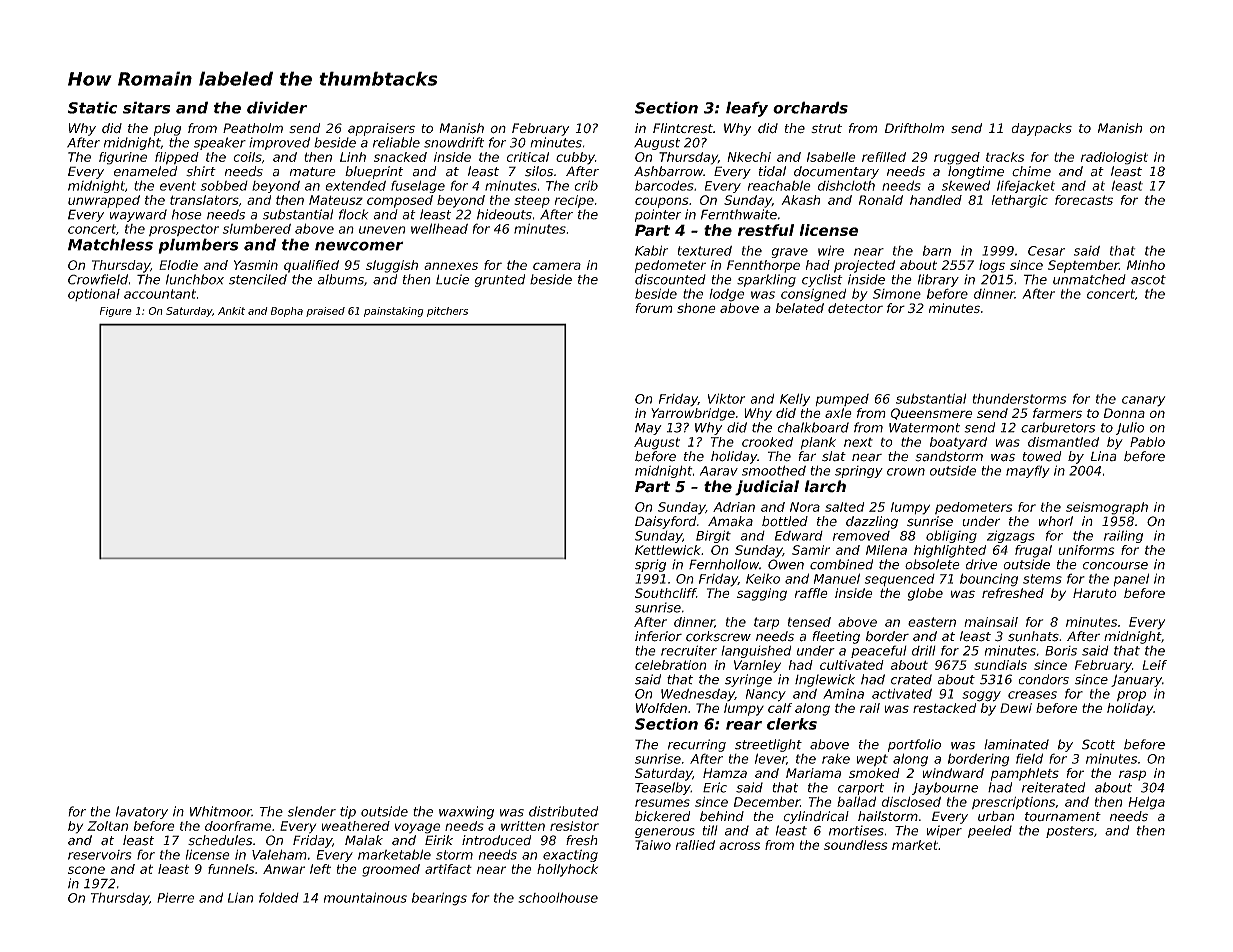 The image size is (1233, 952). I want to click on sunhats, so click(1033, 636).
